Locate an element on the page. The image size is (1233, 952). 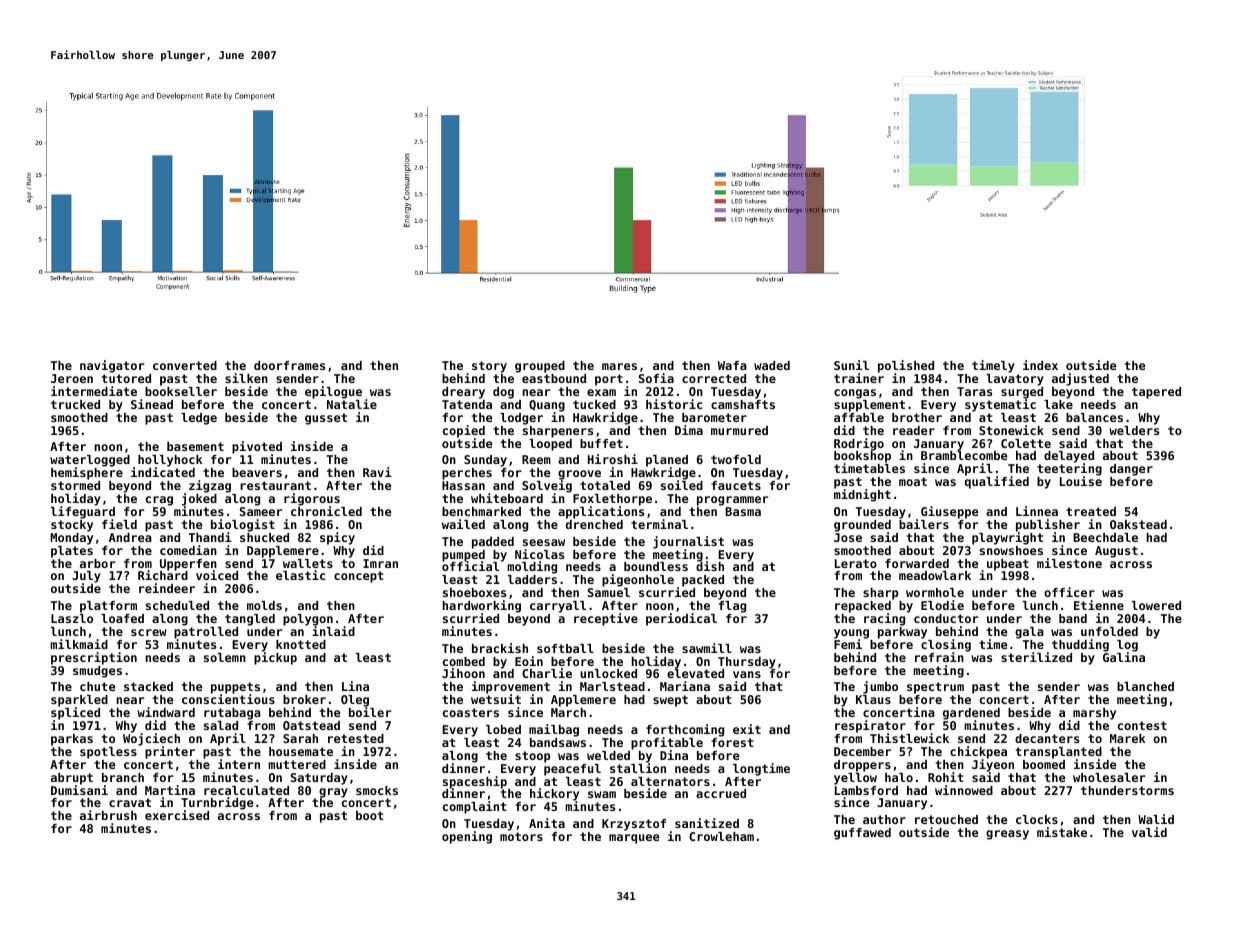
buffet is located at coordinates (601, 443).
